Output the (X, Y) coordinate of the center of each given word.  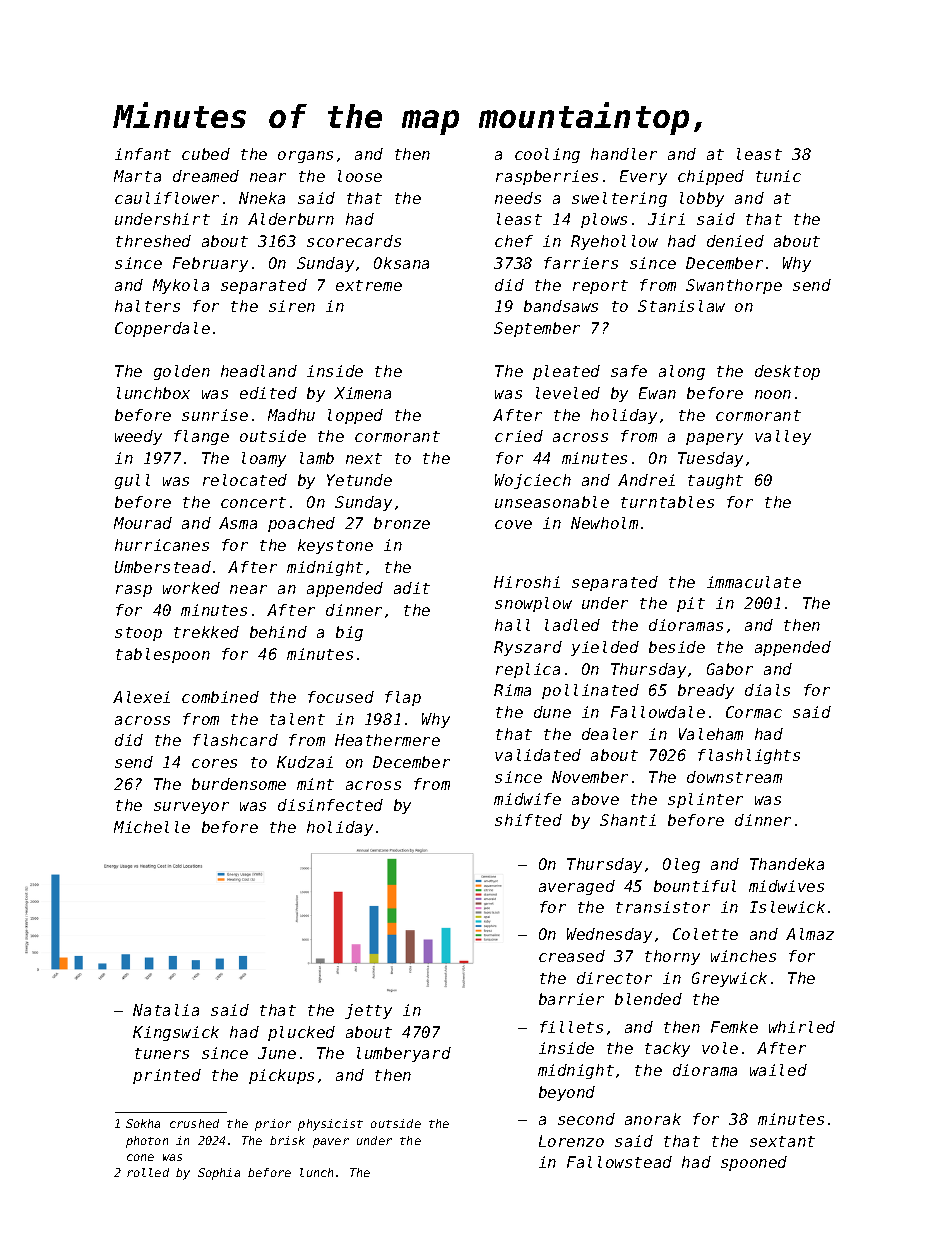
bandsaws (561, 306)
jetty (368, 1011)
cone (140, 1157)
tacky (667, 1049)
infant (143, 154)
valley (783, 437)
